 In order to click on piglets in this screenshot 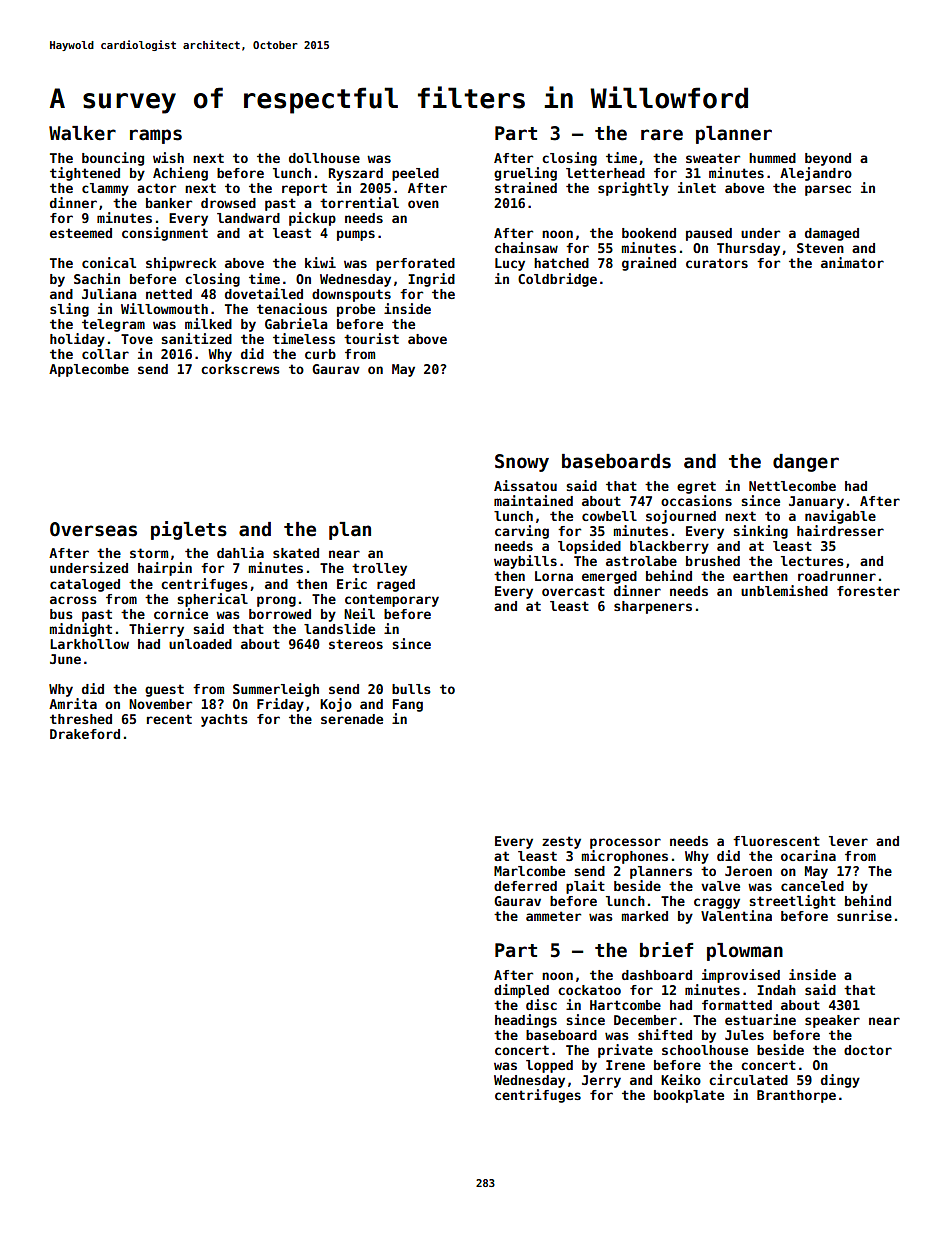, I will do `click(189, 530)`.
